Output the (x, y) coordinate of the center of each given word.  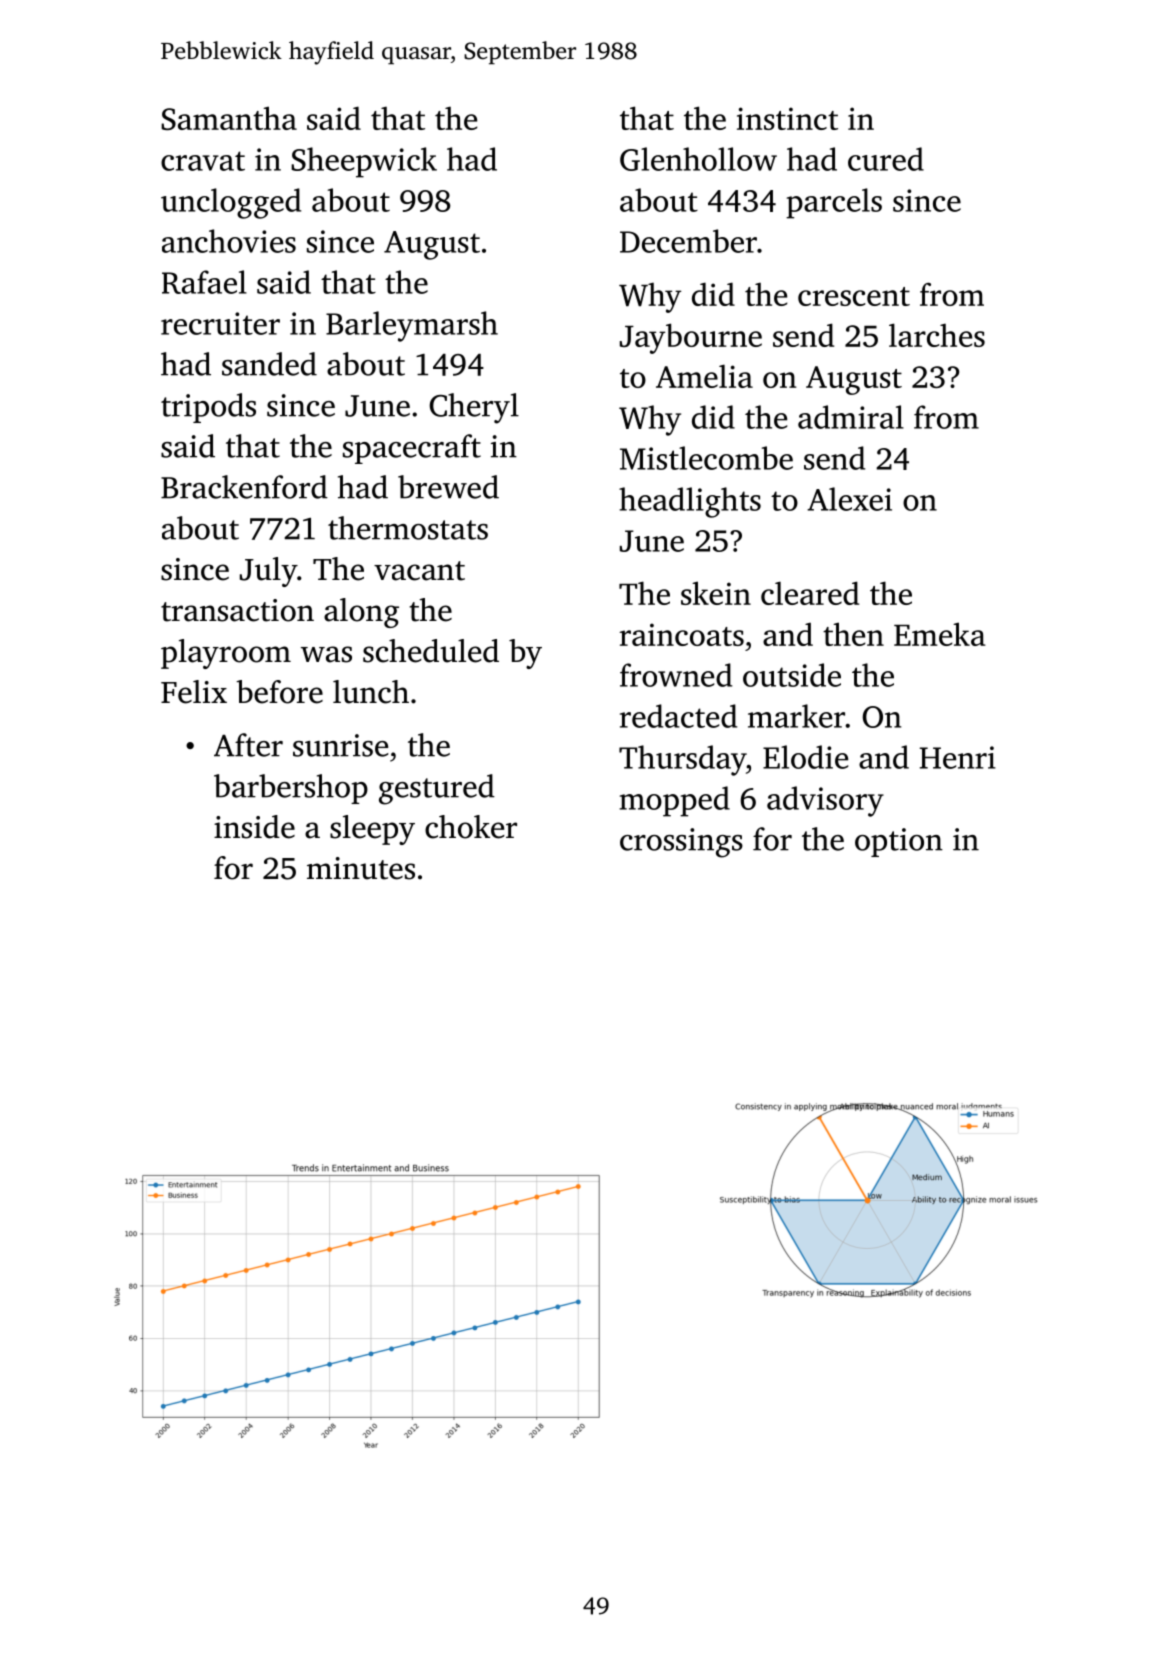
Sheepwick (364, 162)
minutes (361, 868)
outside (792, 675)
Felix (194, 692)
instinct (787, 118)
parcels (834, 203)
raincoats (681, 634)
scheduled (431, 651)
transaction (237, 610)
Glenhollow (698, 159)
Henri (958, 757)
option (899, 842)
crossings (681, 843)
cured (886, 159)
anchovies (229, 241)
